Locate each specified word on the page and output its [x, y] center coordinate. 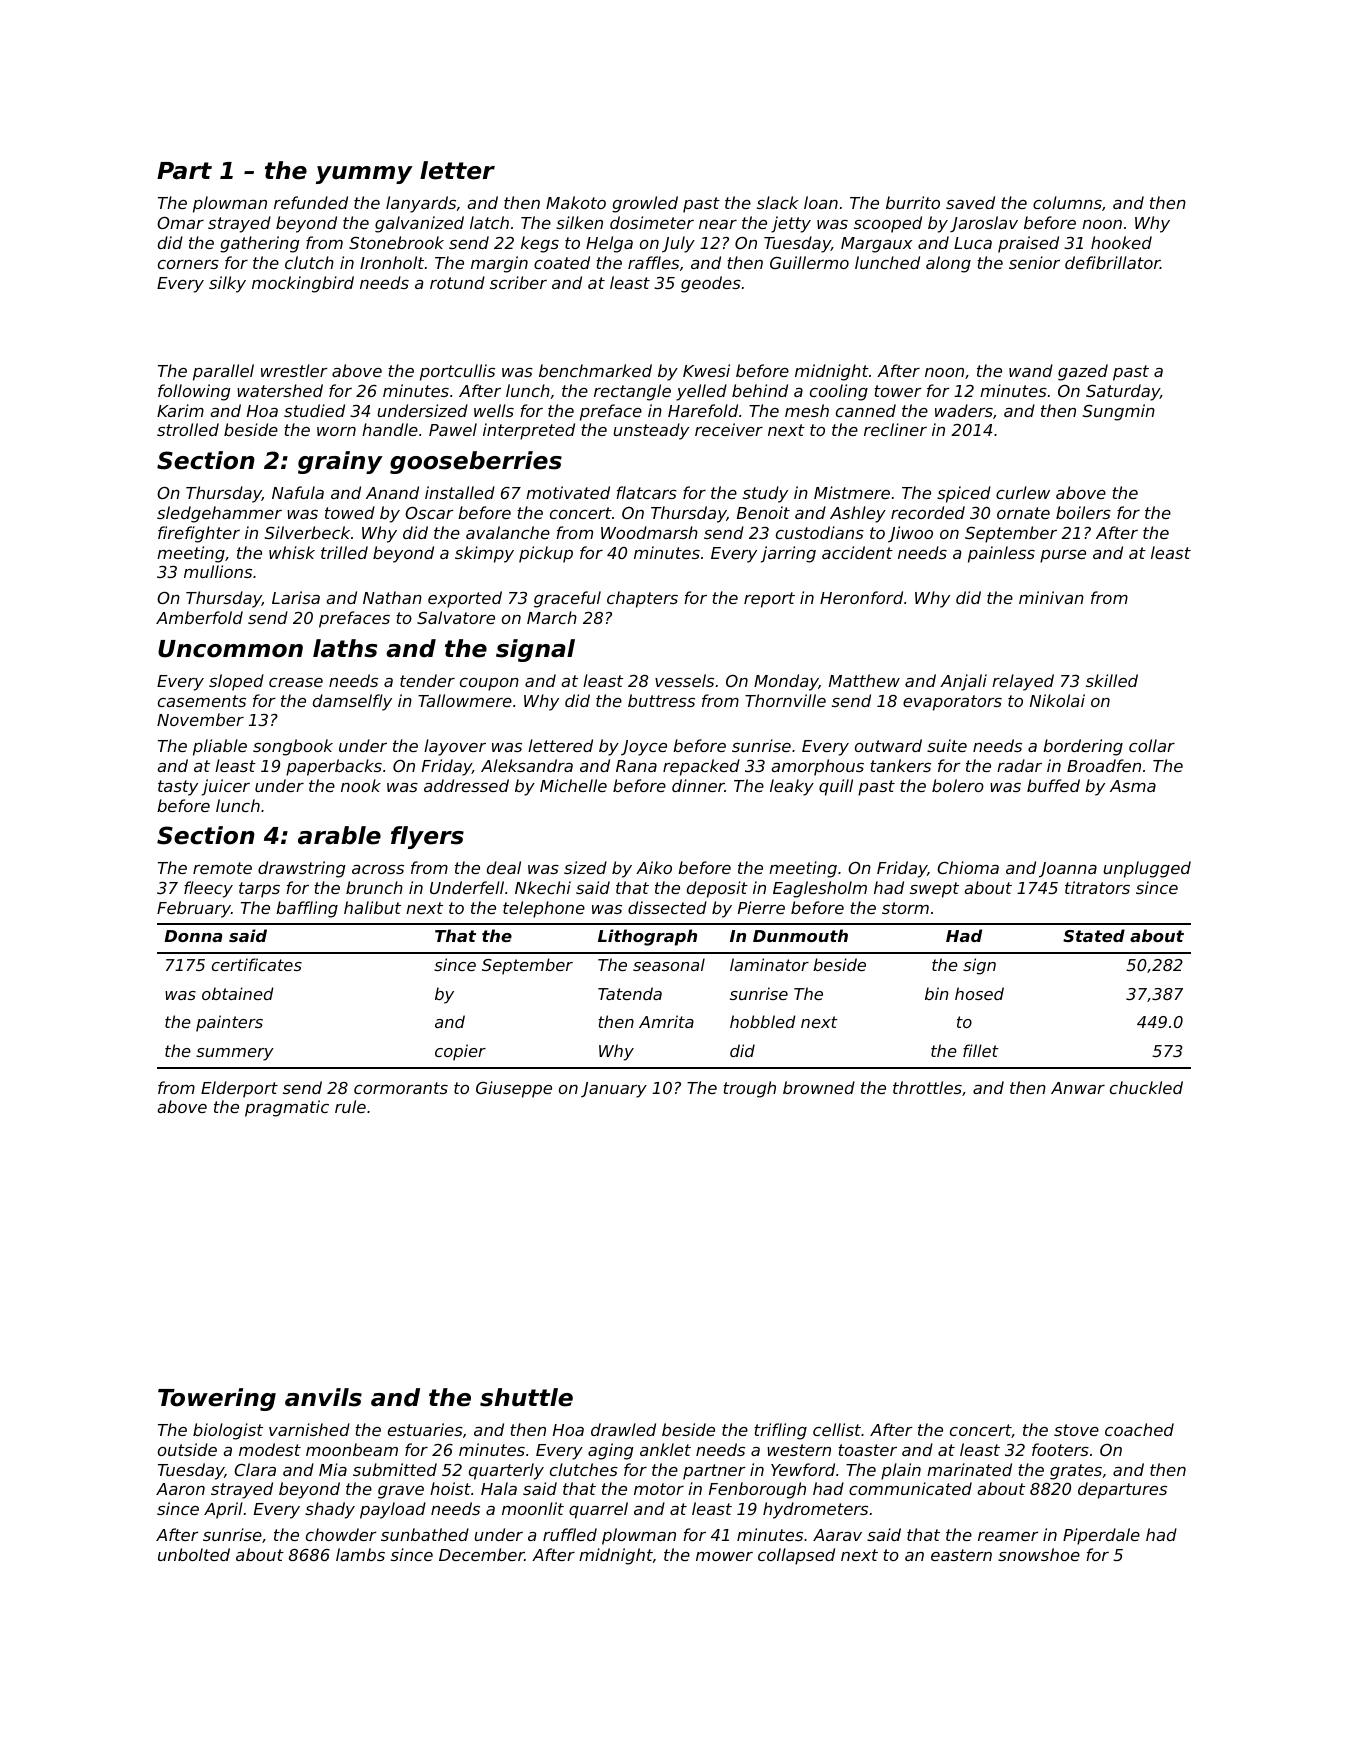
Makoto [576, 202]
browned [819, 1087]
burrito [913, 202]
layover [455, 747]
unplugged [1147, 869]
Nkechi [543, 887]
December [481, 1554]
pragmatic [287, 1108]
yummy [364, 175]
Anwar [1078, 1088]
